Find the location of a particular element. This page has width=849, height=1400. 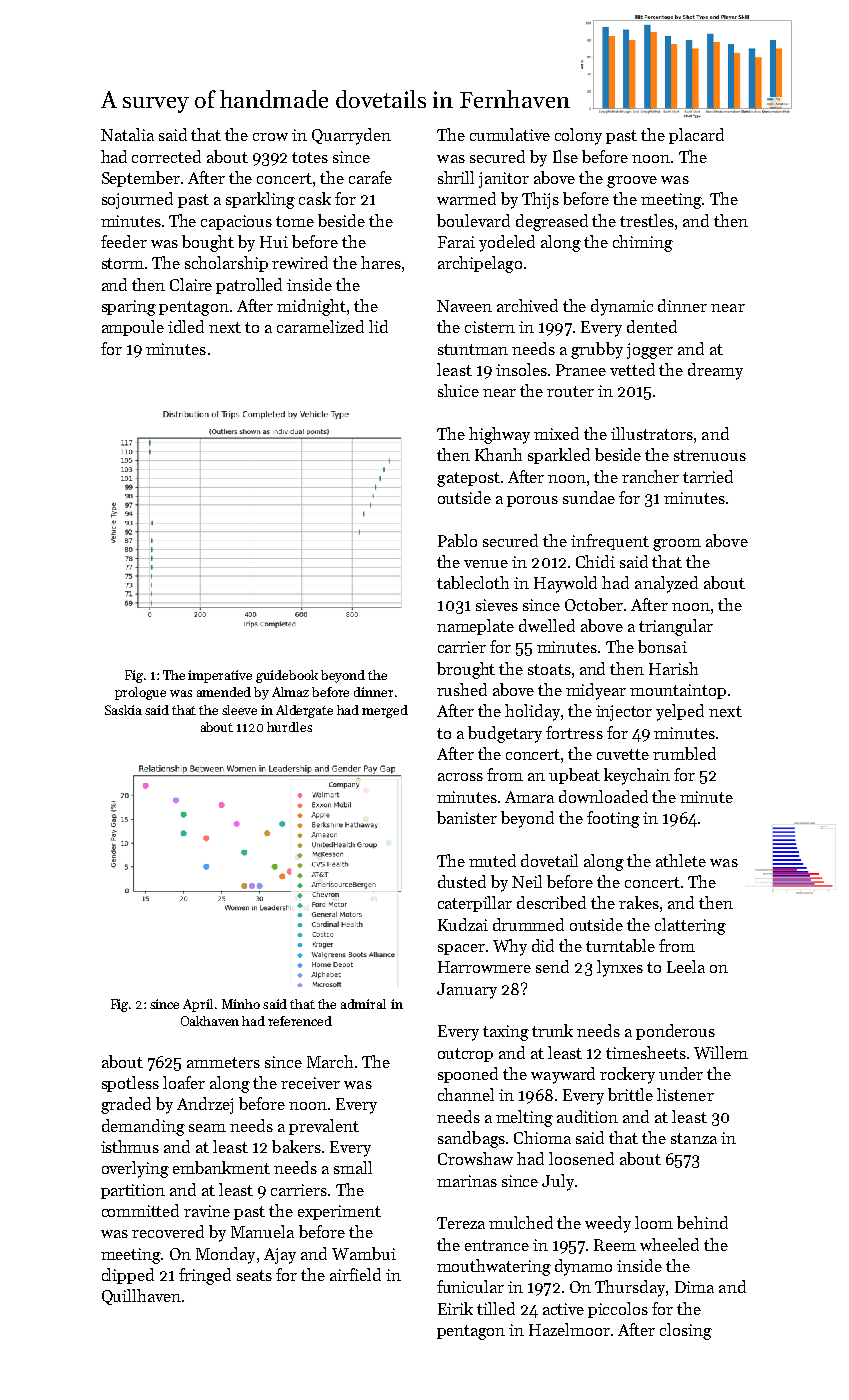

brought is located at coordinates (466, 670).
